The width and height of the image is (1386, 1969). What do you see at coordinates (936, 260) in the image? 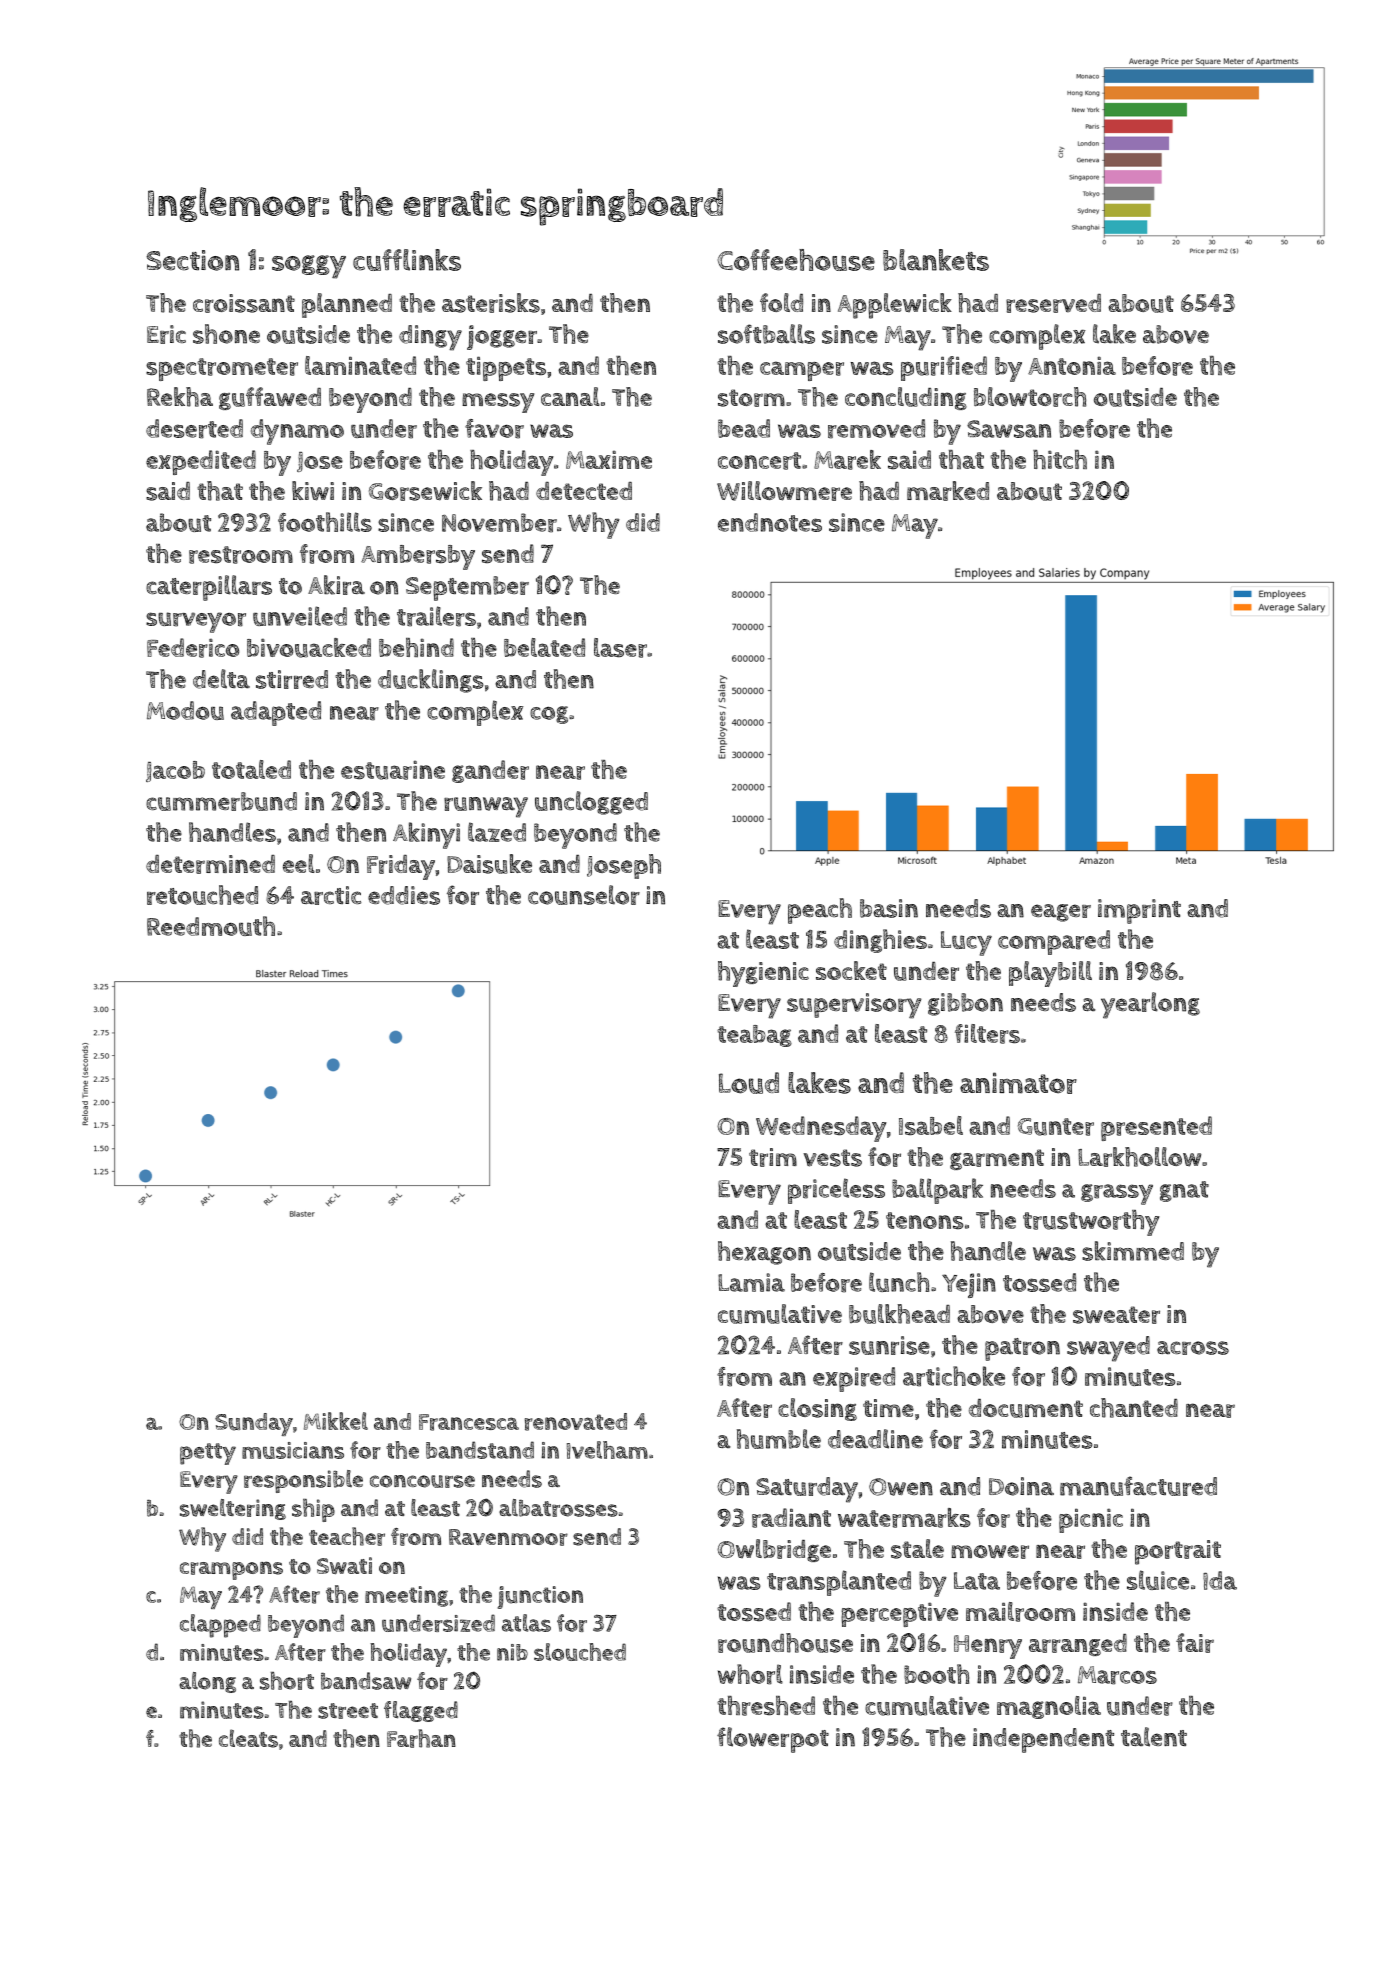
I see `blankets` at bounding box center [936, 260].
